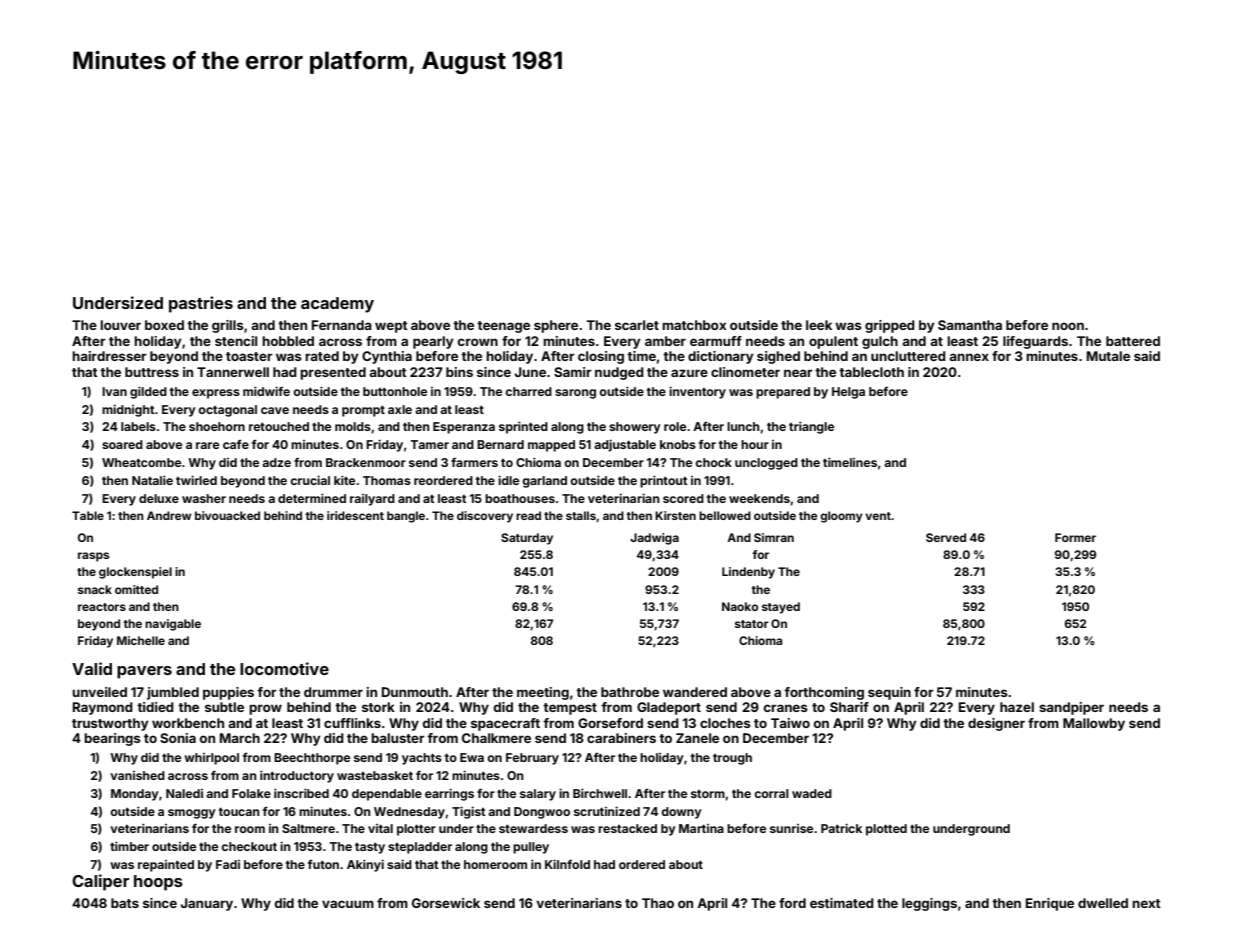  What do you see at coordinates (135, 573) in the screenshot?
I see `glockenspiel` at bounding box center [135, 573].
